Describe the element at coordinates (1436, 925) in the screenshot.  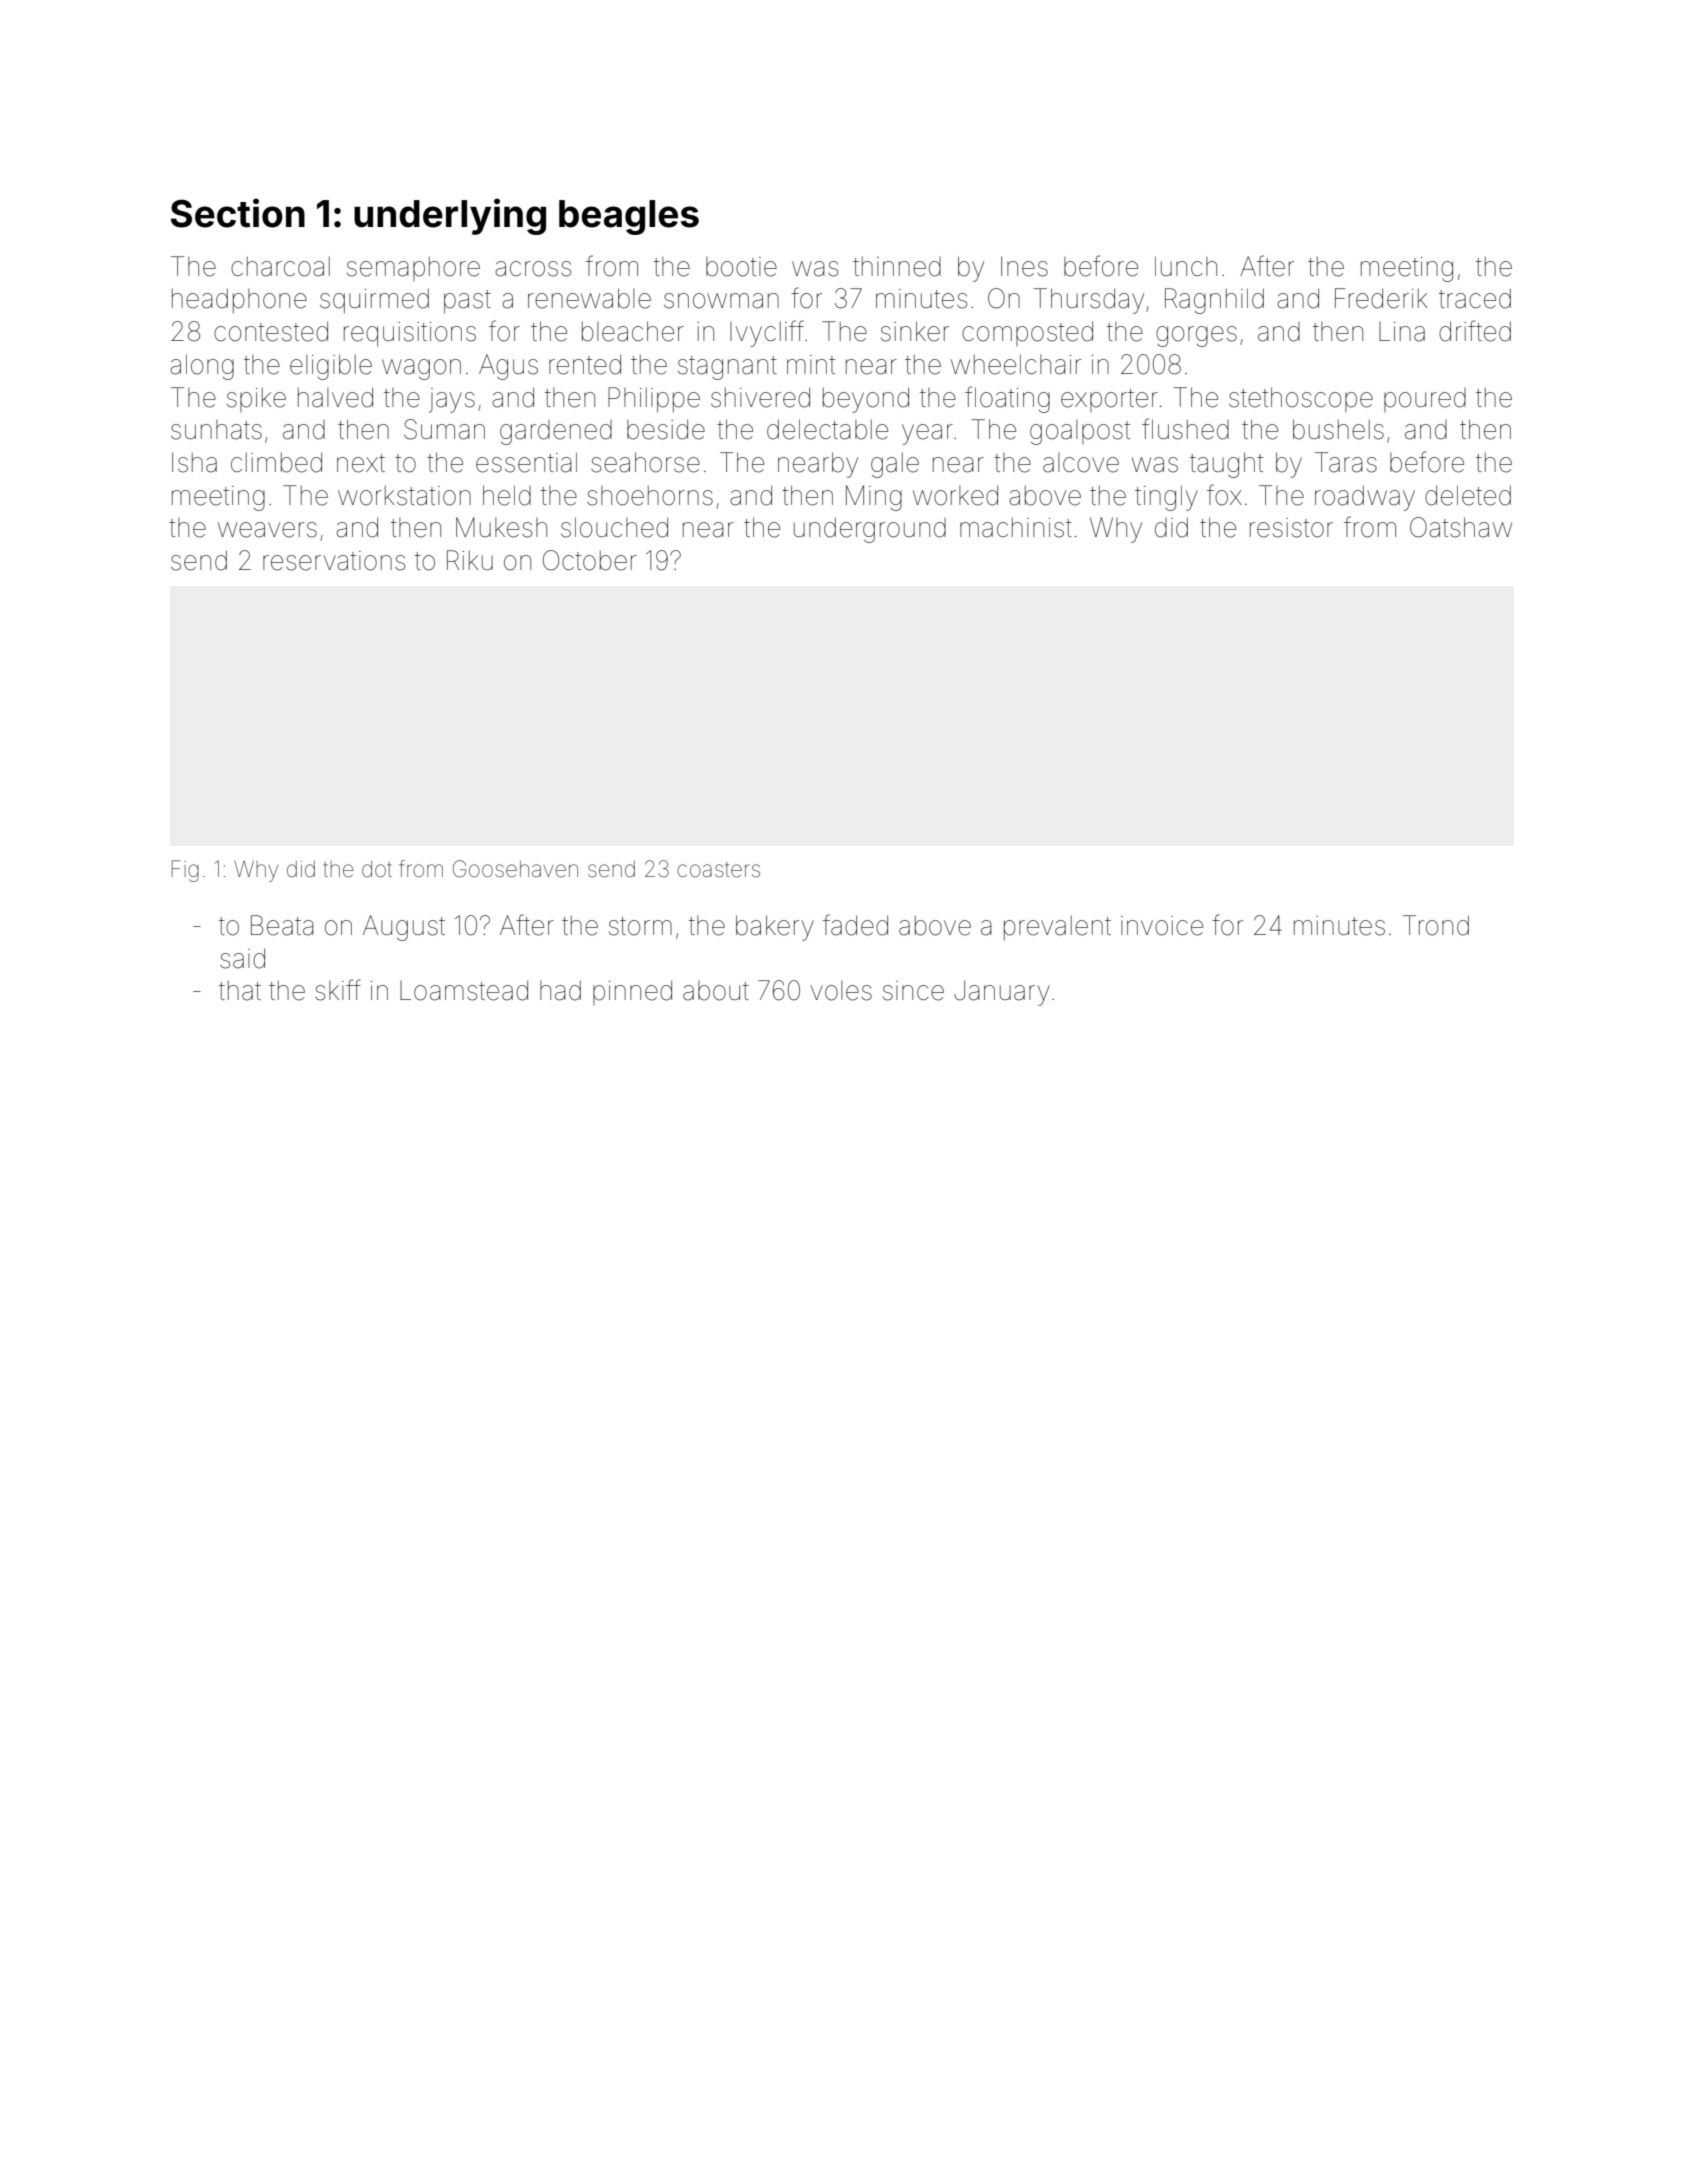
I see `Trond` at that location.
